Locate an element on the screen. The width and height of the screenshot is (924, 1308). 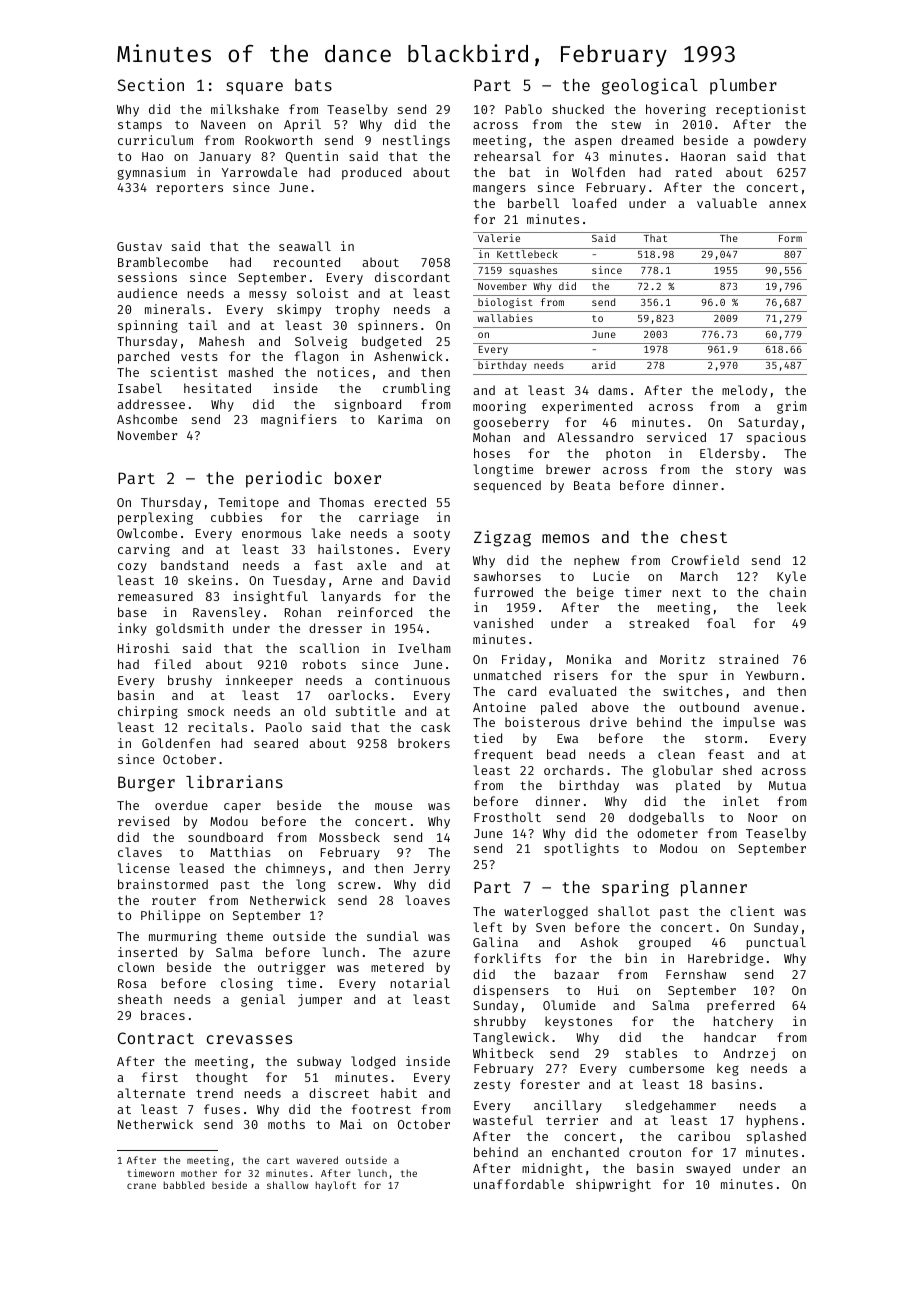
plumber is located at coordinates (743, 87).
